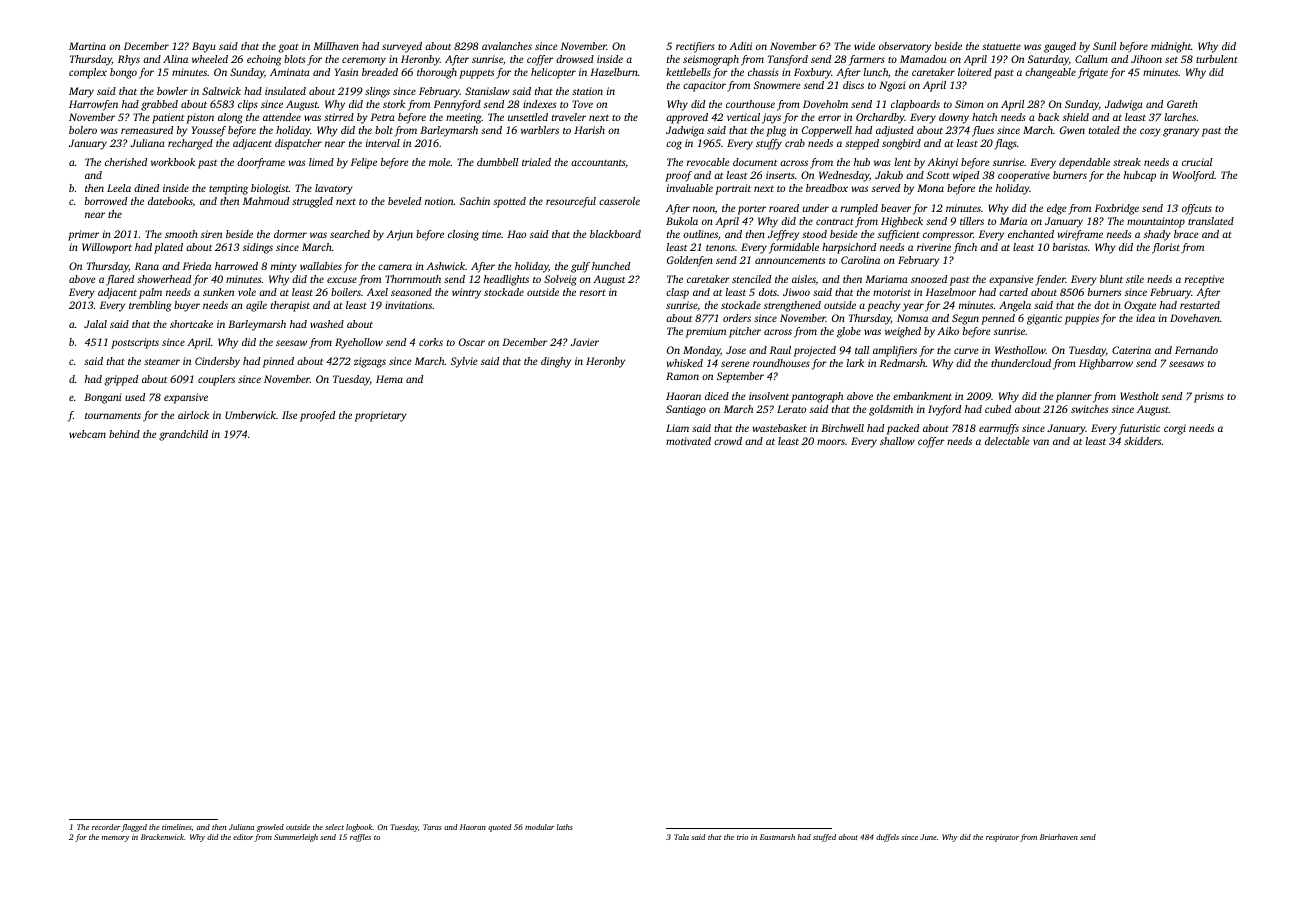 The width and height of the page is (1308, 924). What do you see at coordinates (289, 415) in the page?
I see `Ilse` at bounding box center [289, 415].
